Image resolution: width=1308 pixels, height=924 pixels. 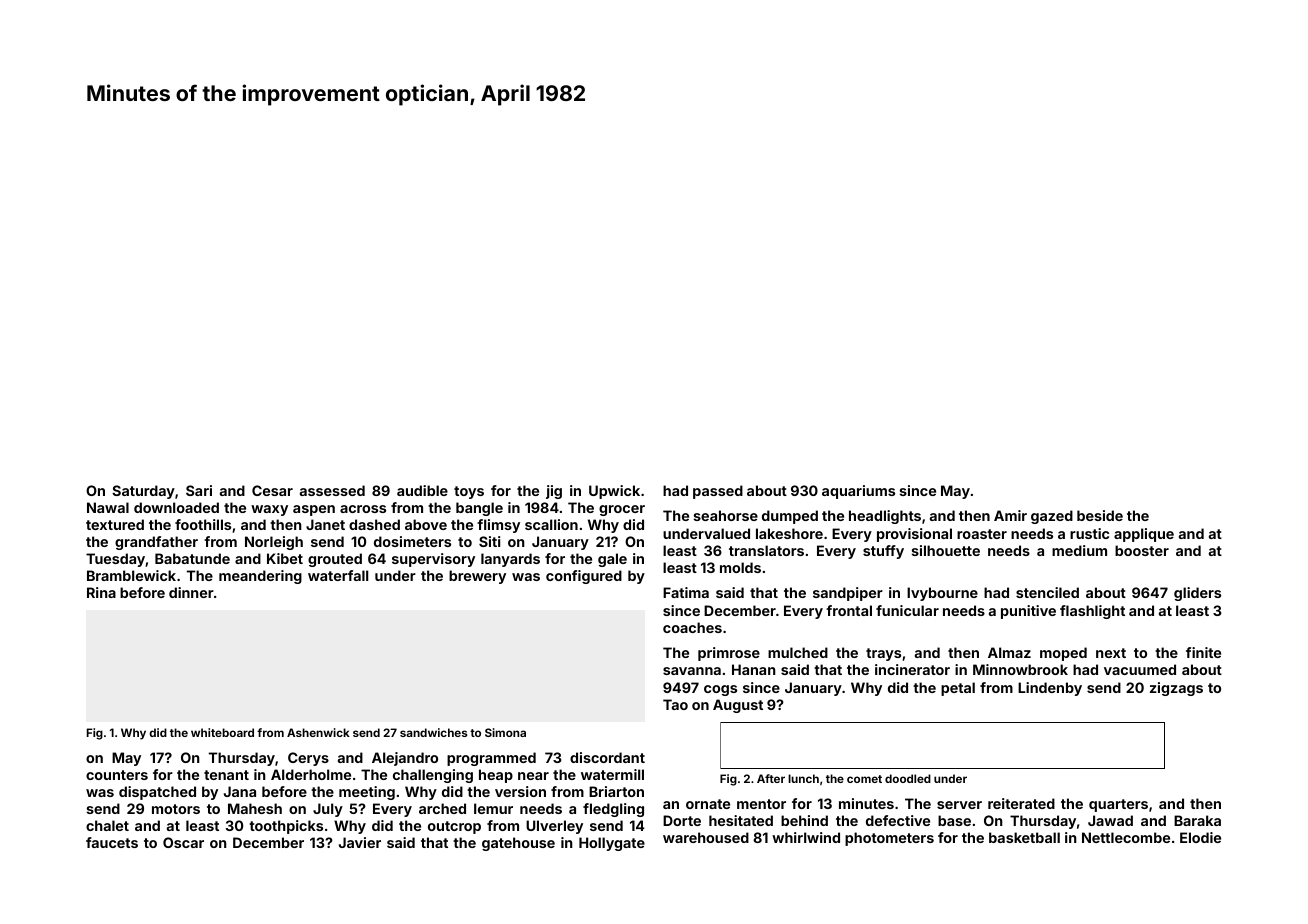 I want to click on August, so click(x=738, y=706).
